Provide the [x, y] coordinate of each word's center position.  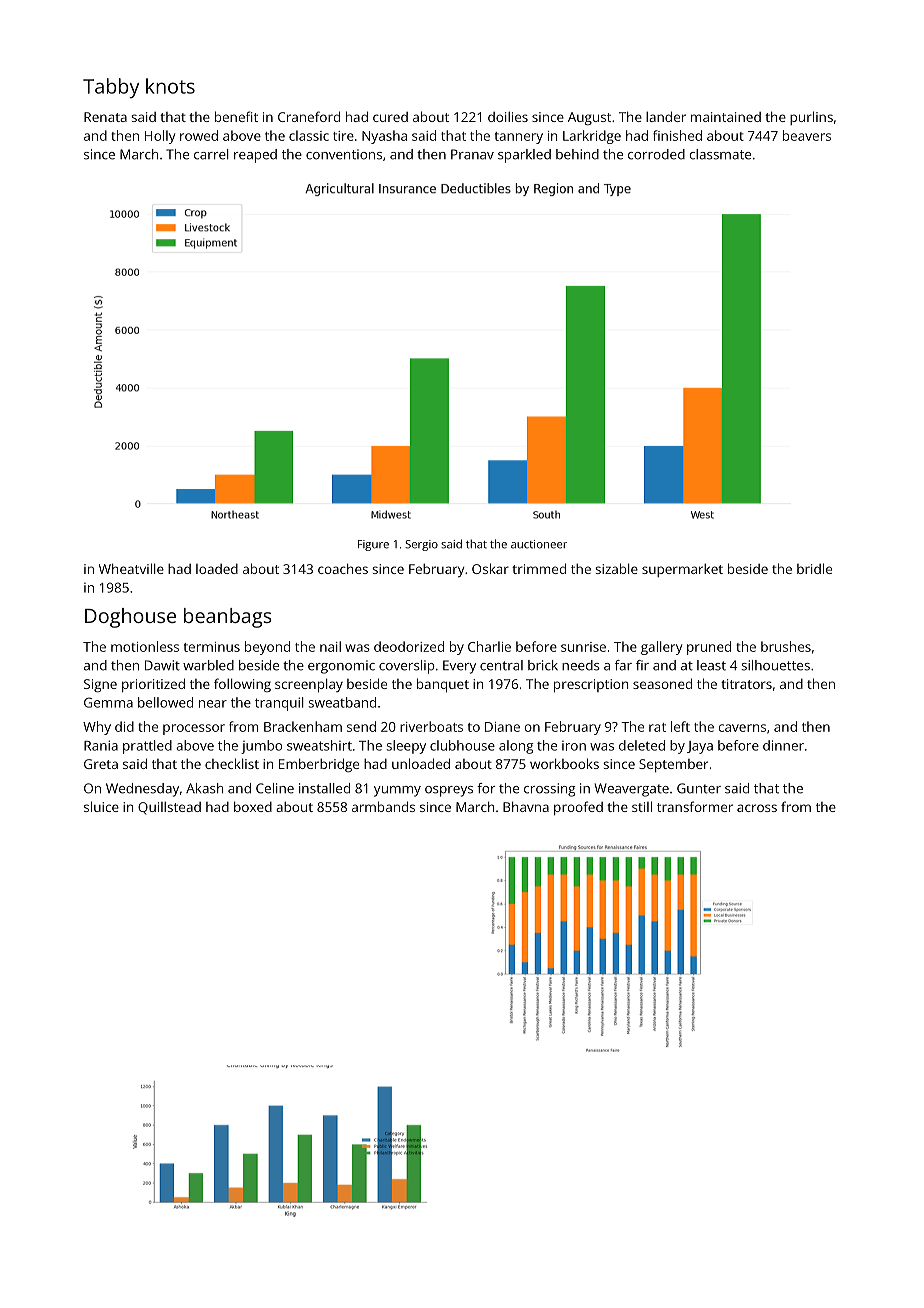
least [711, 665]
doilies [508, 116]
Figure [373, 545]
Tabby [111, 88]
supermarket [682, 570]
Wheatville [131, 568]
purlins [811, 118]
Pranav [472, 154]
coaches [343, 568]
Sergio [421, 545]
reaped [255, 156]
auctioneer [539, 544]
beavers [807, 135]
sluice [101, 806]
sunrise [583, 647]
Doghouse [130, 618]
